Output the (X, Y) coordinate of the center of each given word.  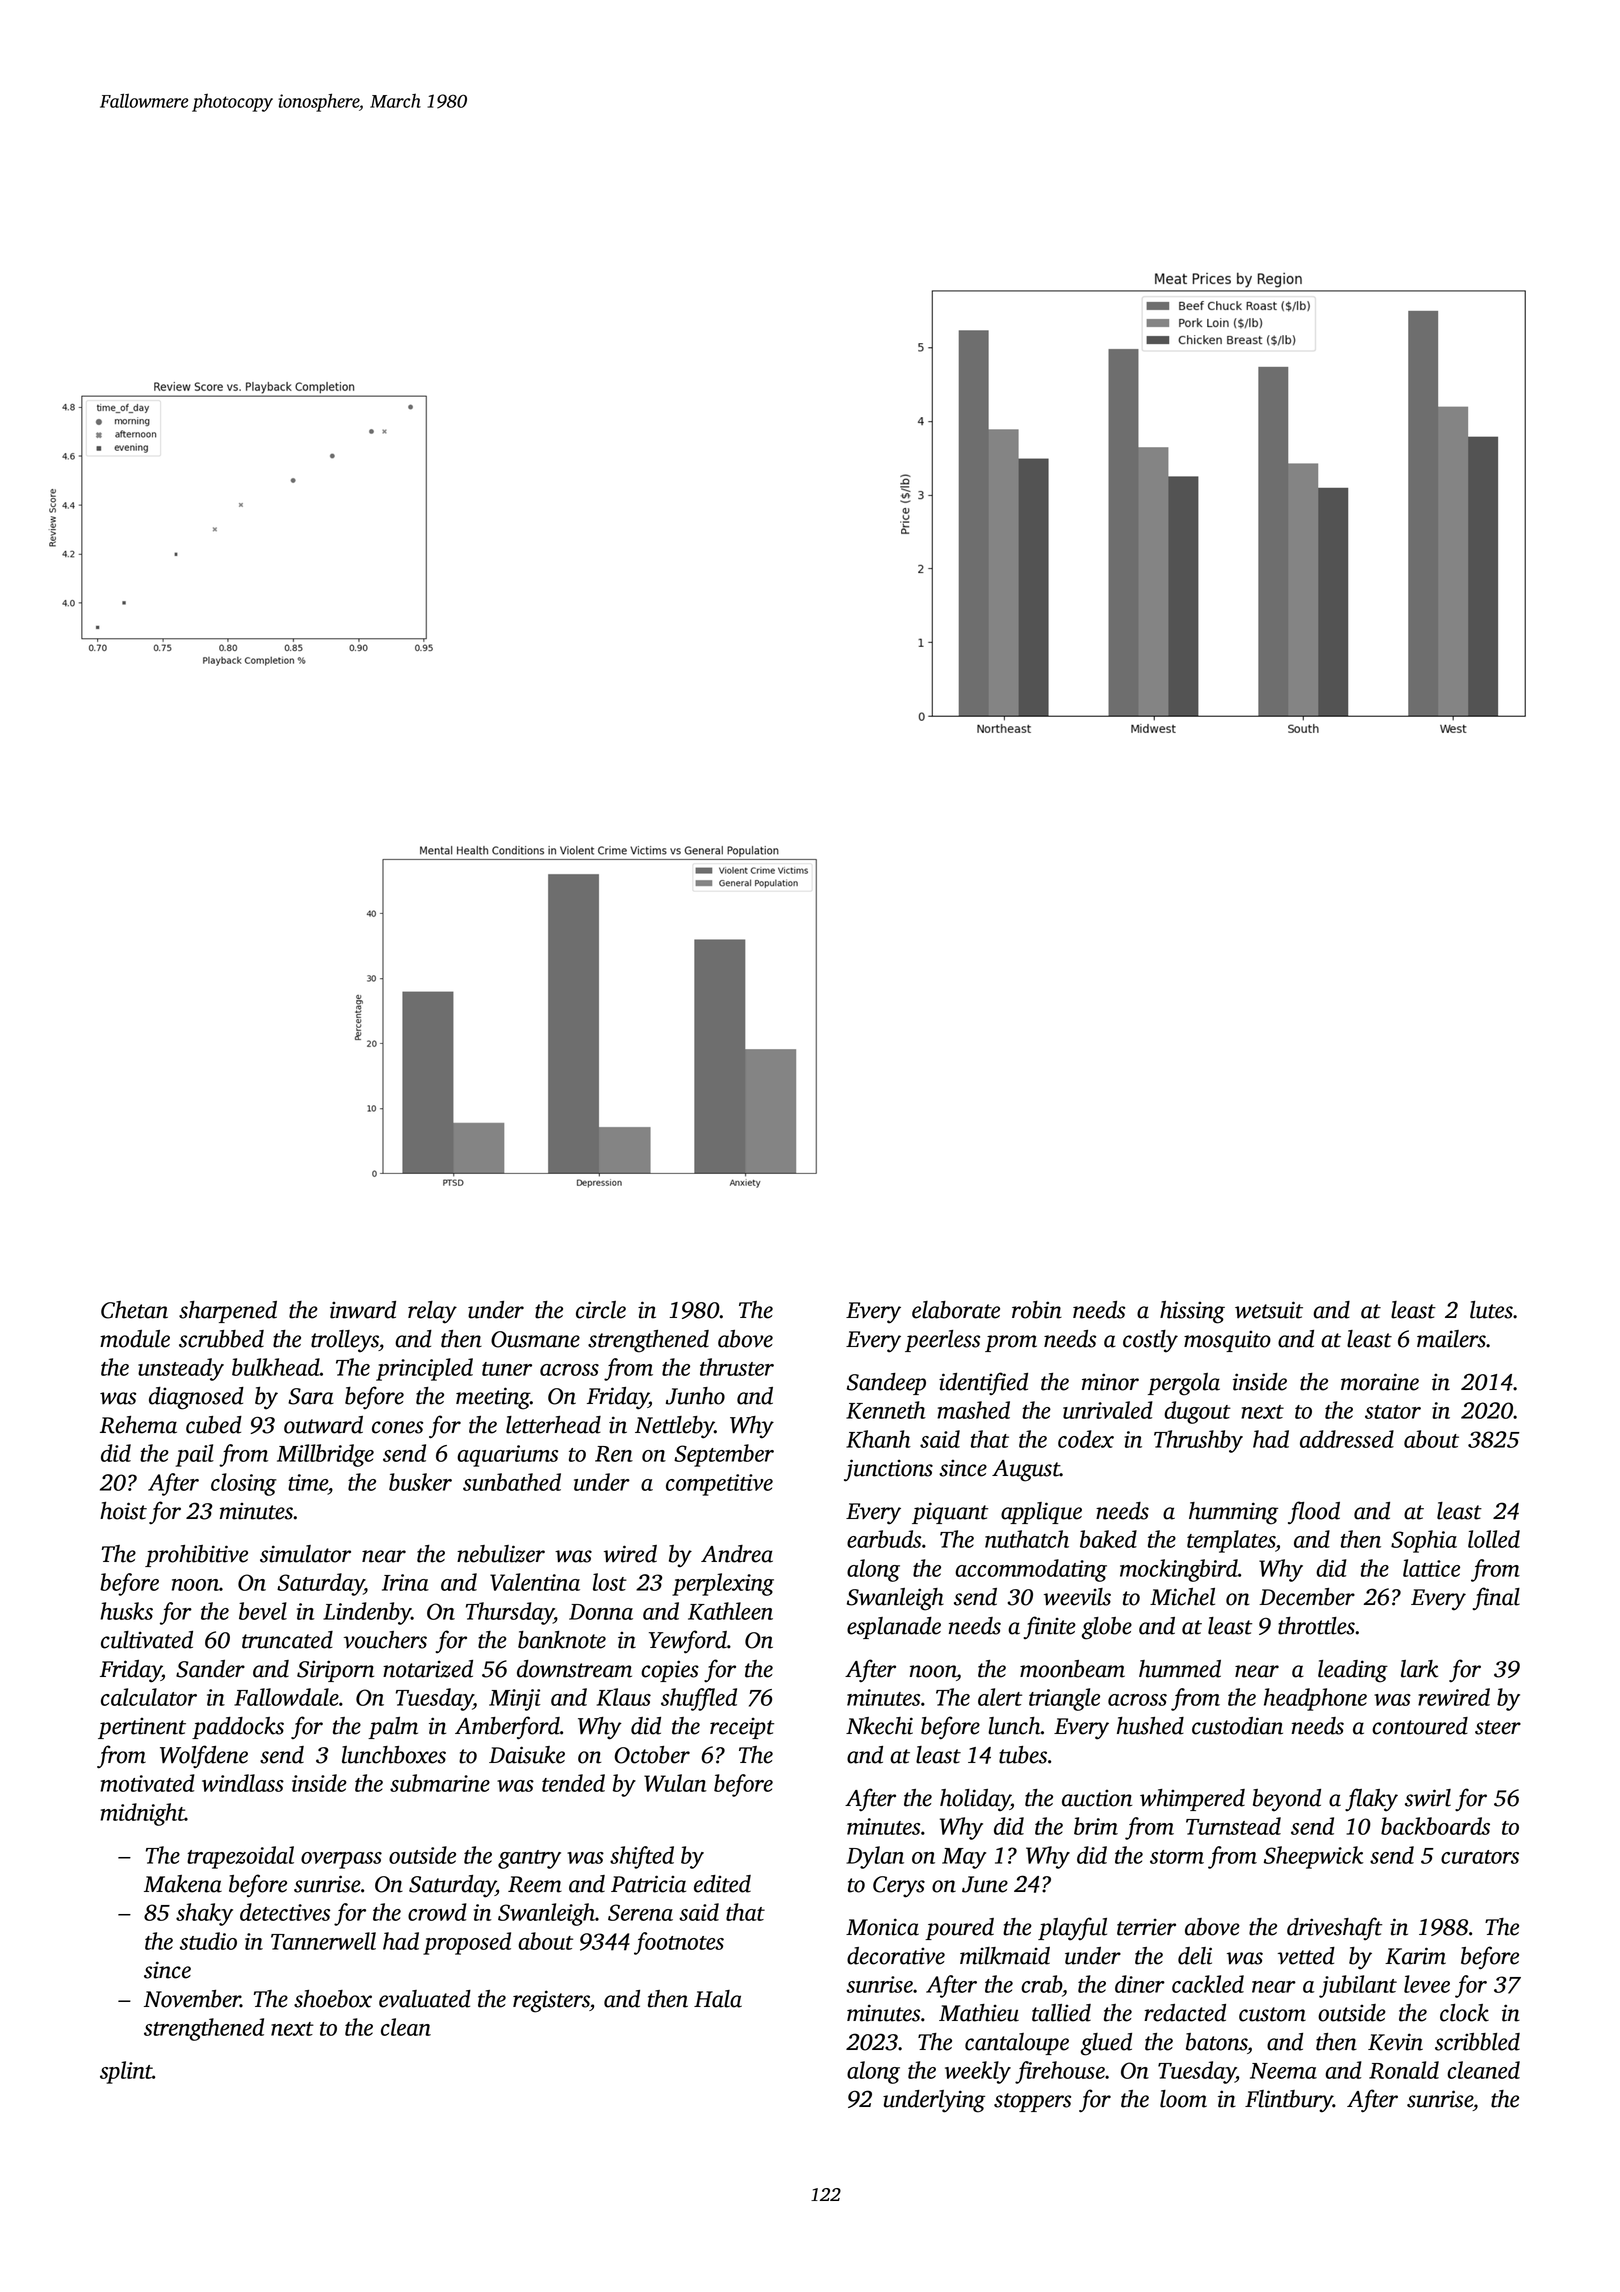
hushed (1150, 1726)
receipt (742, 1728)
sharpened (228, 1312)
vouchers (385, 1640)
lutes (1491, 1310)
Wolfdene (204, 1756)
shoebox (333, 1999)
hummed (1180, 1669)
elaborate (956, 1310)
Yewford (688, 1642)
